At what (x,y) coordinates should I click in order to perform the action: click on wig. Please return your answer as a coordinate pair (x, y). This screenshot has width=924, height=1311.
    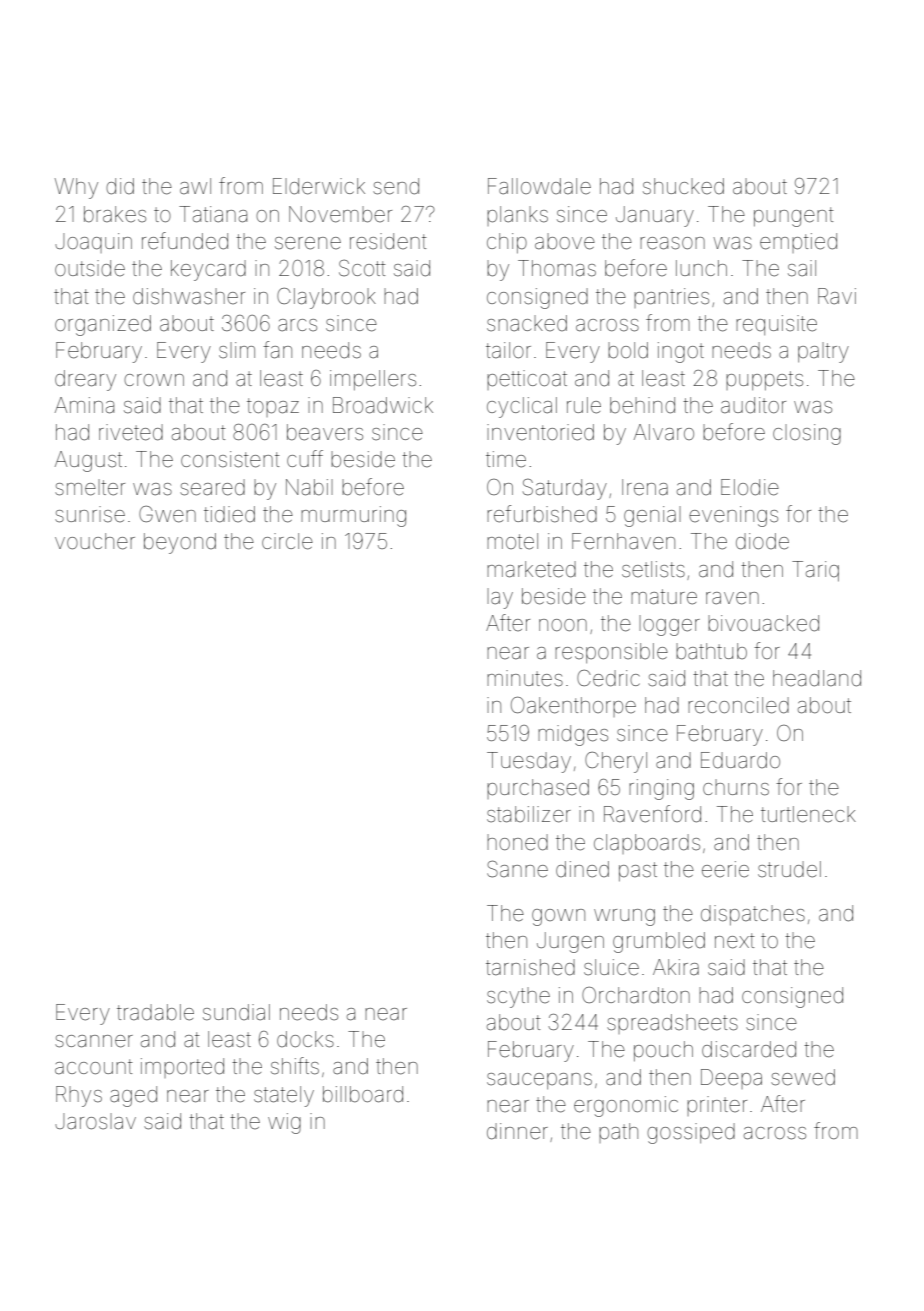
    Looking at the image, I should click on (284, 1123).
